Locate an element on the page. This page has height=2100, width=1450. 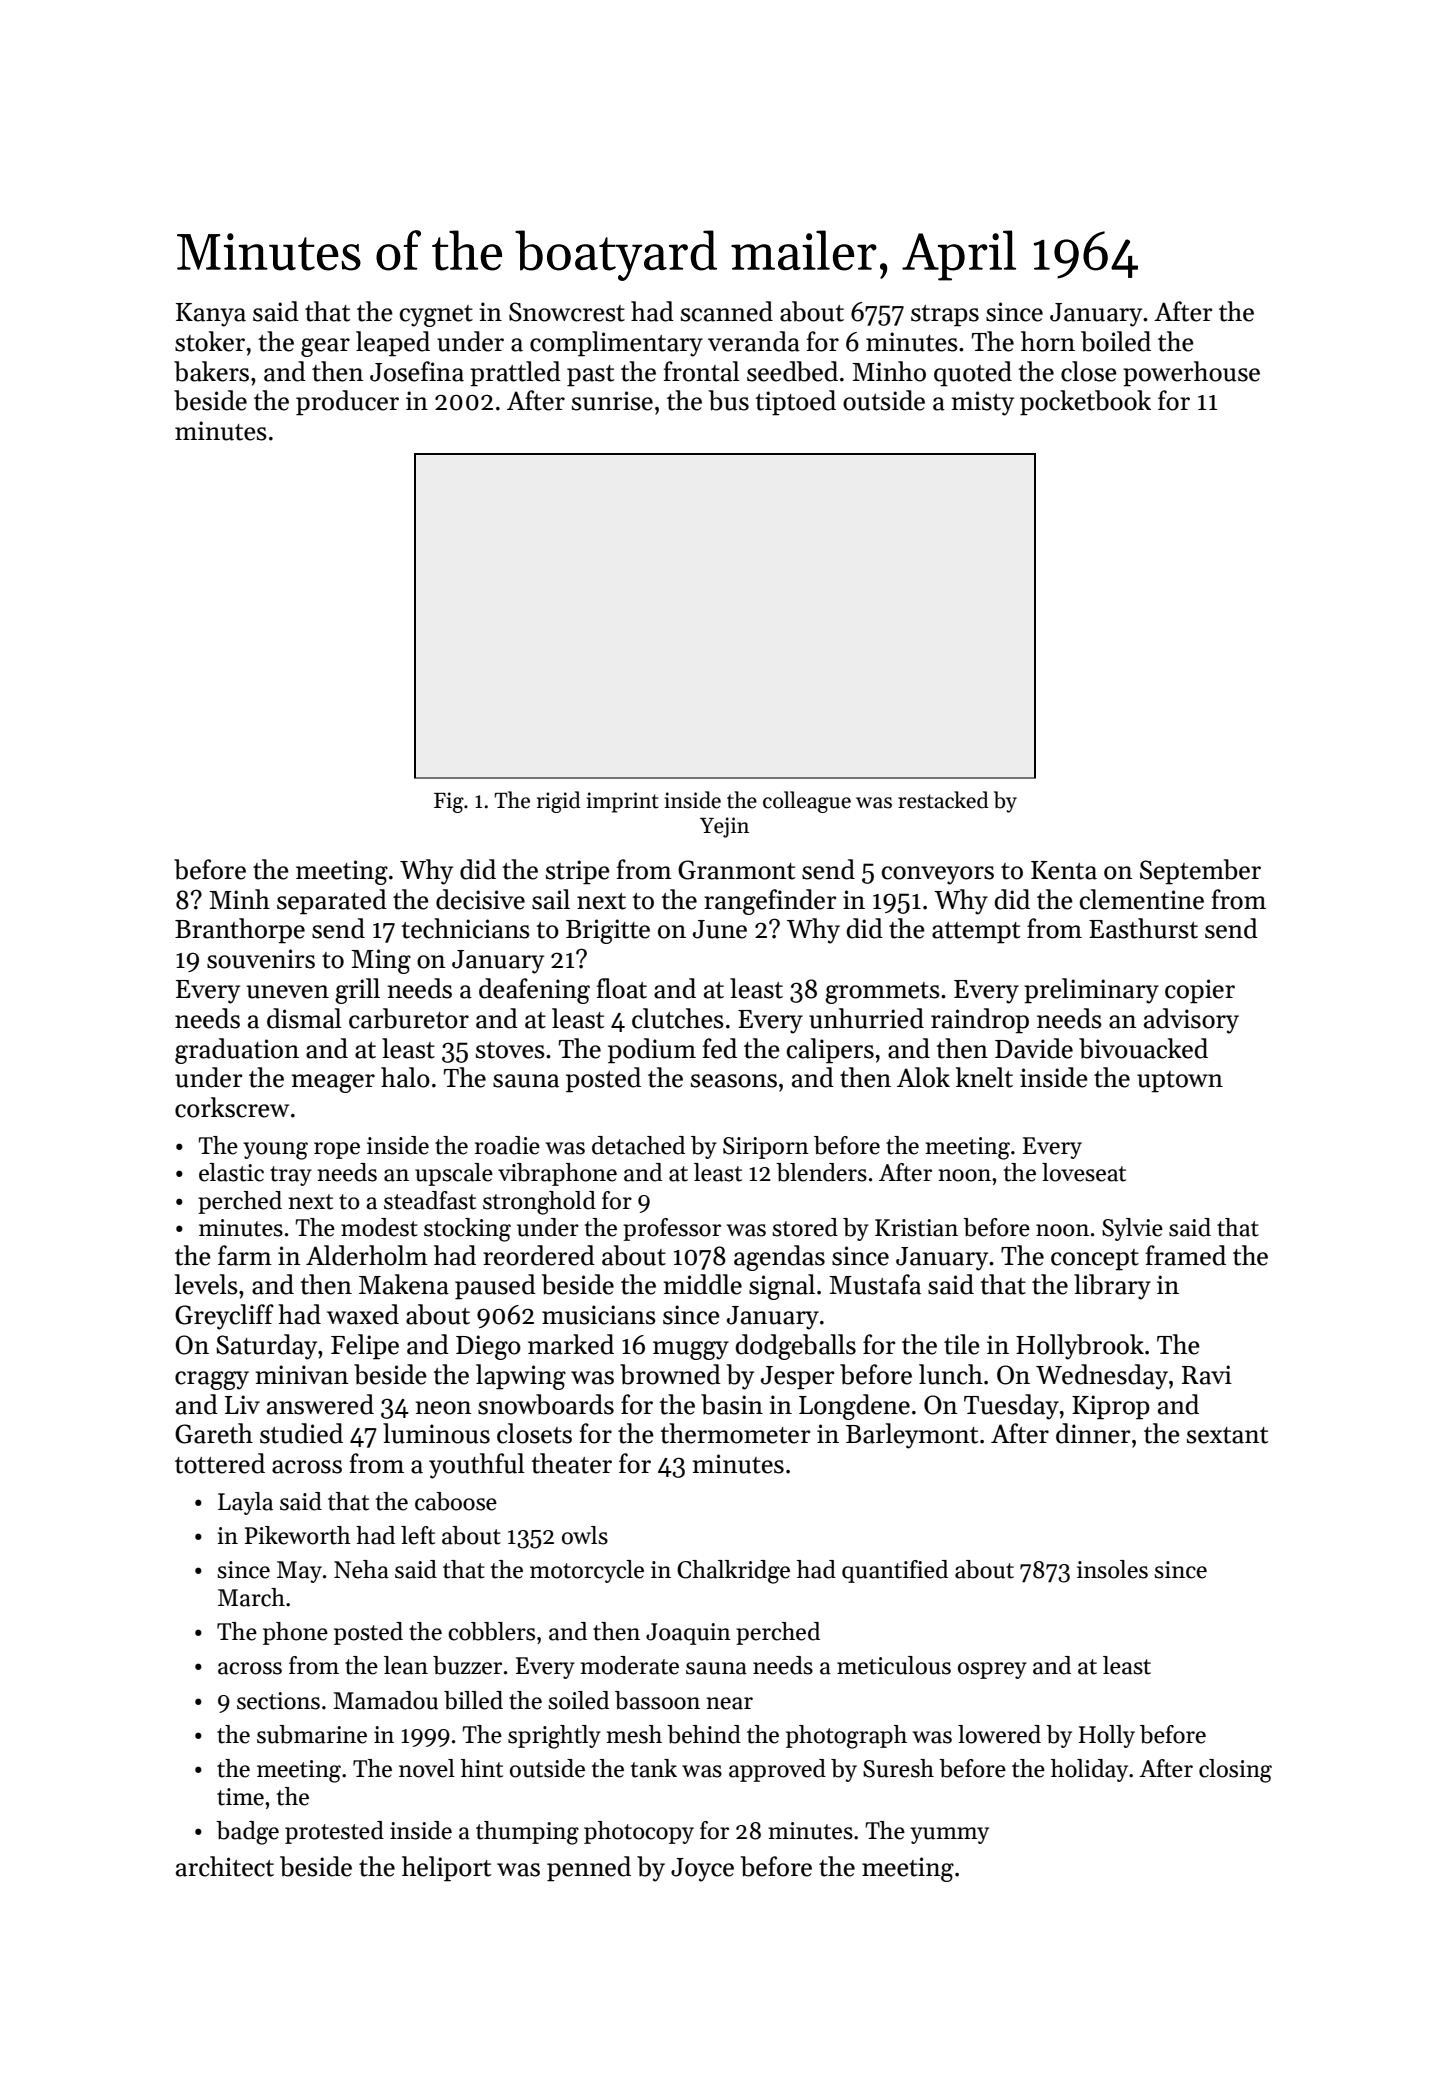
approved is located at coordinates (777, 1770).
